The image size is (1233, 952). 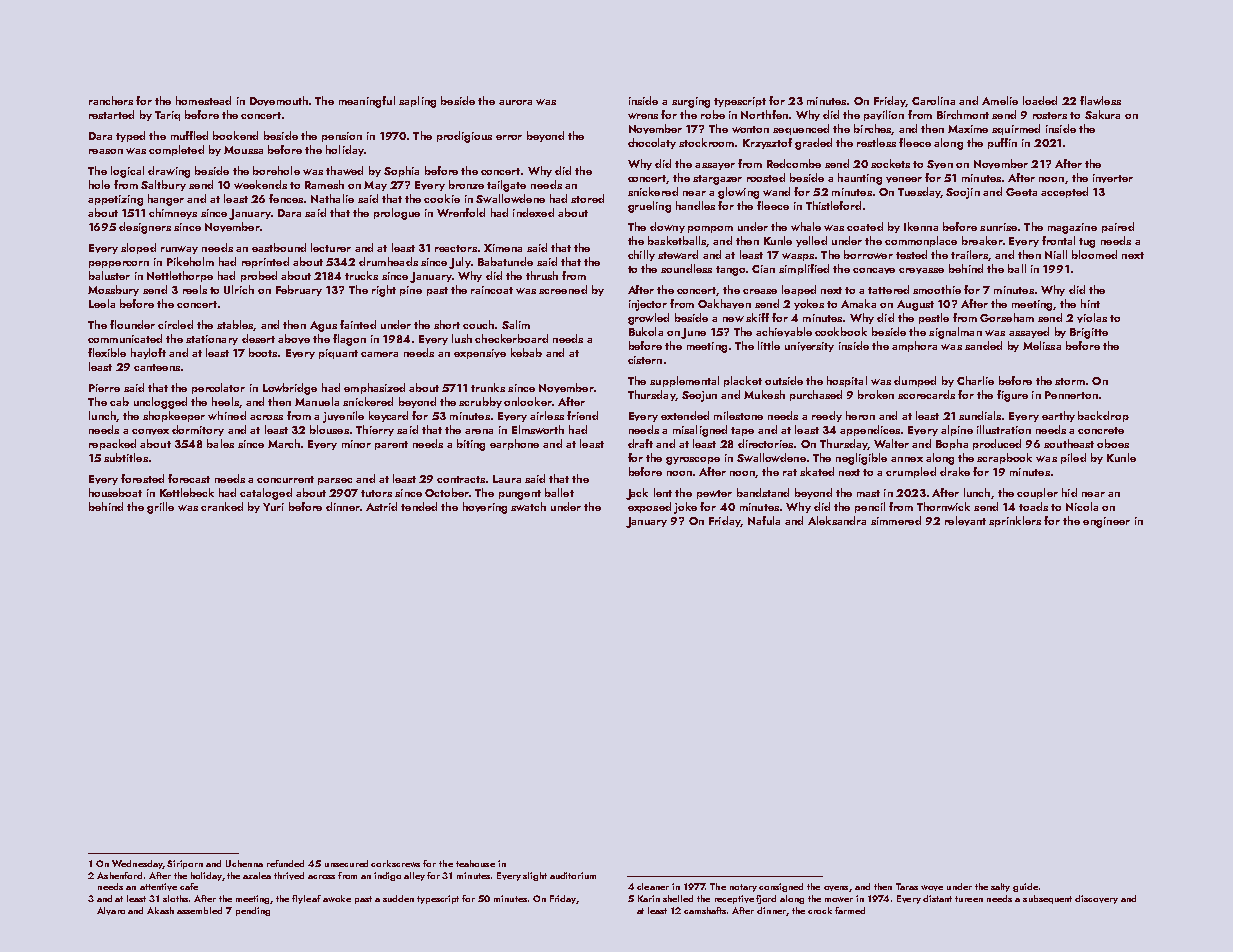 What do you see at coordinates (111, 100) in the screenshot?
I see `ranchers` at bounding box center [111, 100].
